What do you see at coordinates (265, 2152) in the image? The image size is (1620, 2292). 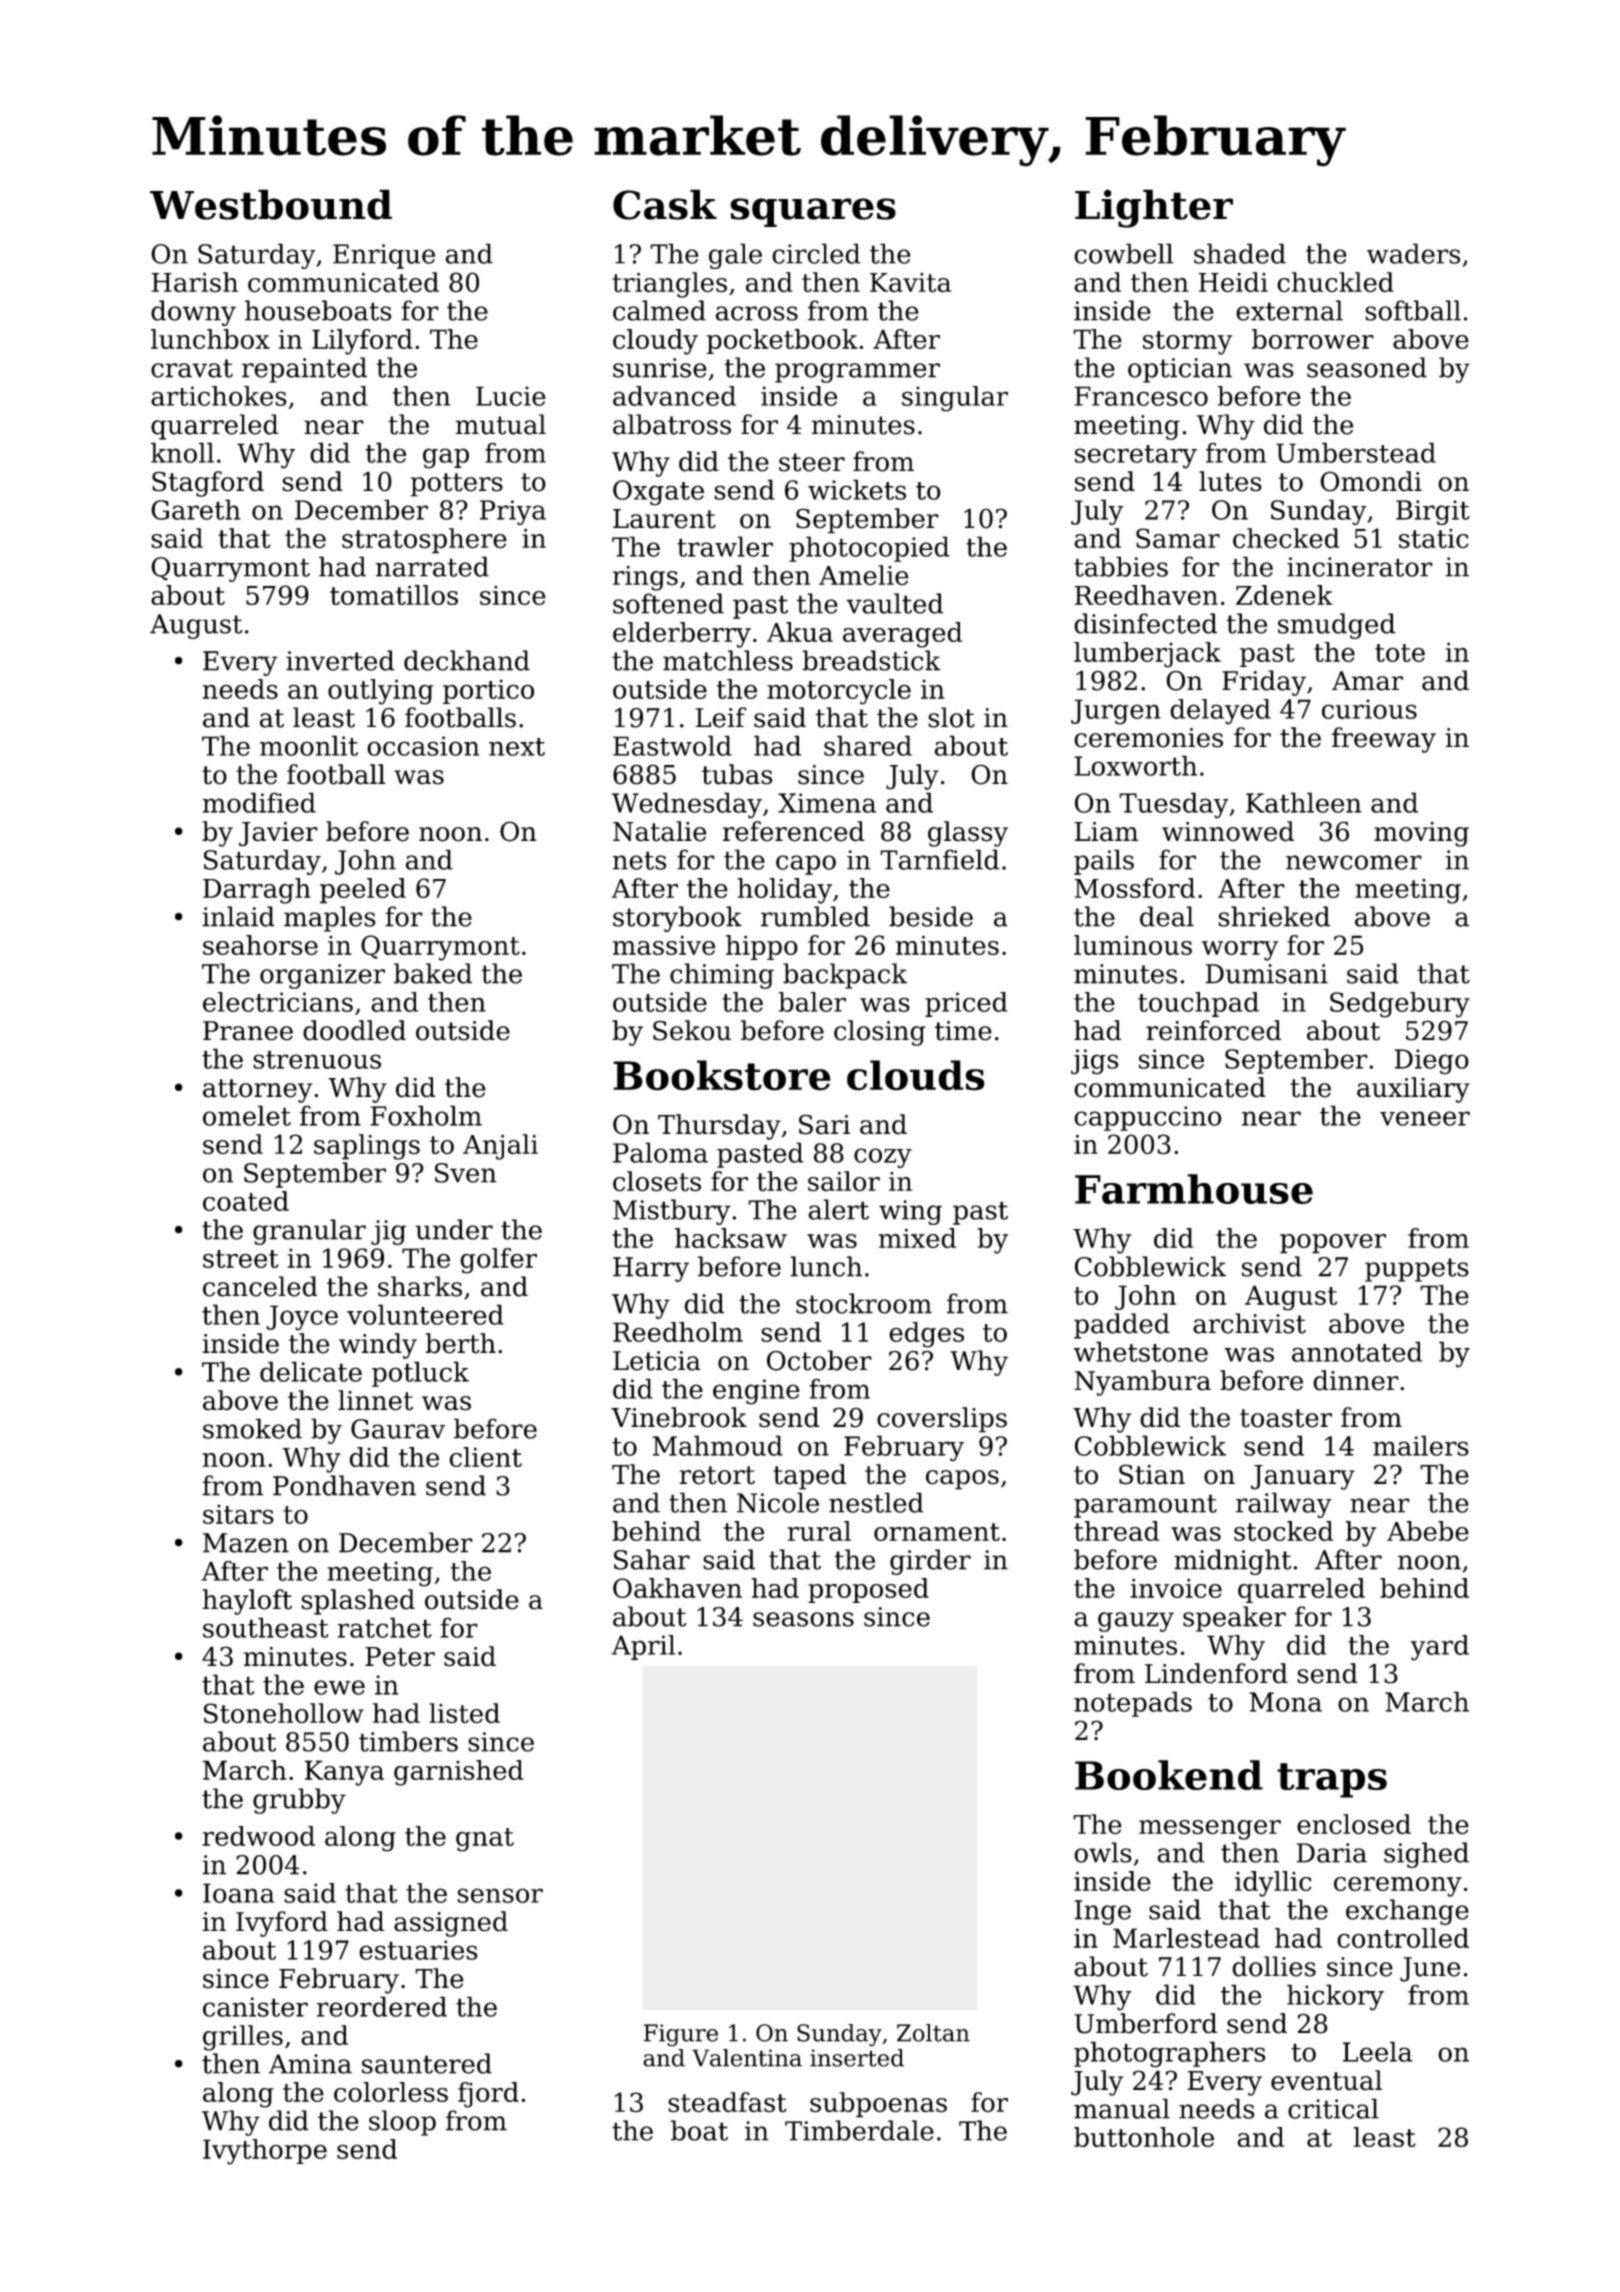 I see `Ivythorpe` at bounding box center [265, 2152].
